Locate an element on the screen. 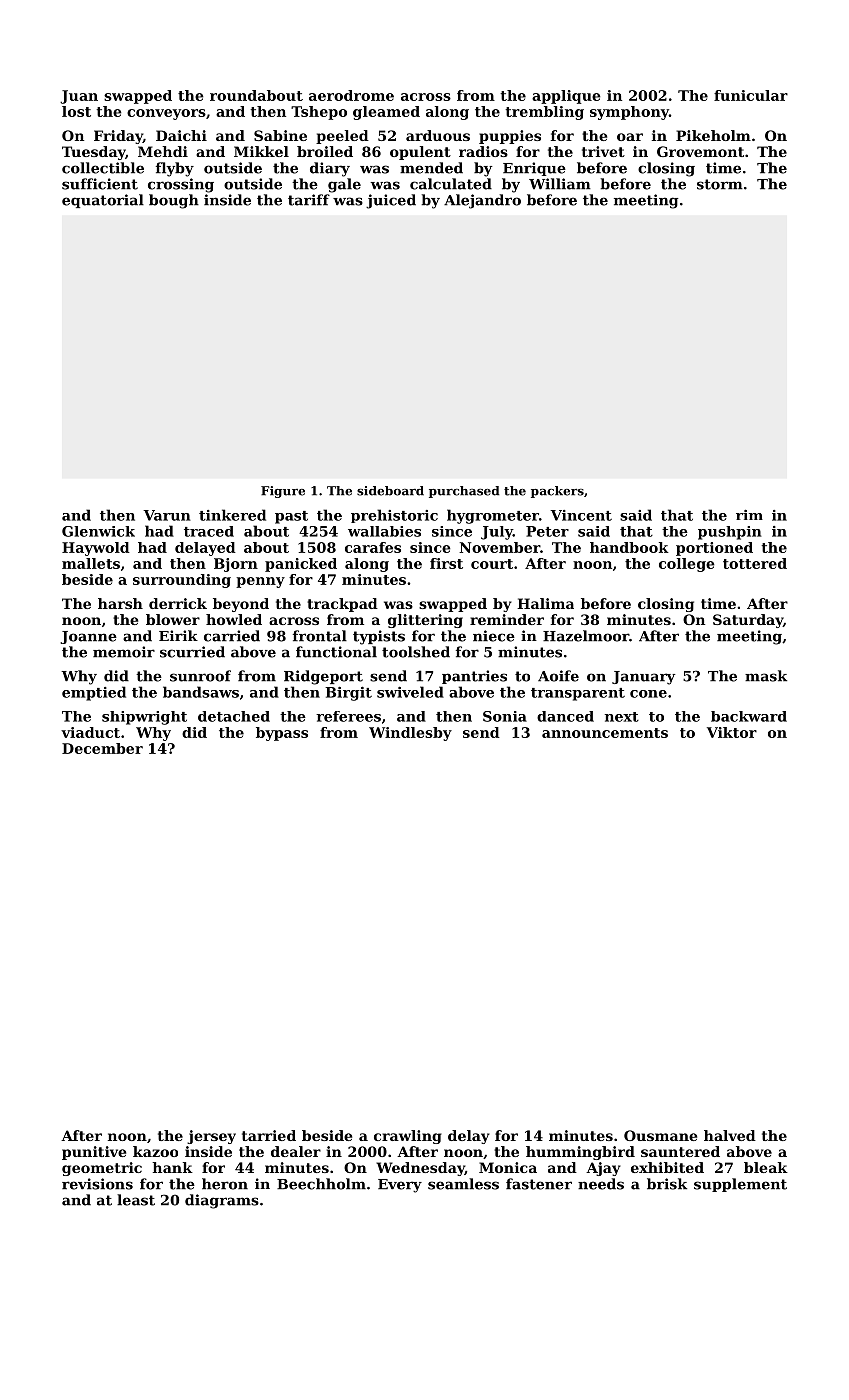 The width and height of the screenshot is (849, 1400). rim is located at coordinates (749, 514).
